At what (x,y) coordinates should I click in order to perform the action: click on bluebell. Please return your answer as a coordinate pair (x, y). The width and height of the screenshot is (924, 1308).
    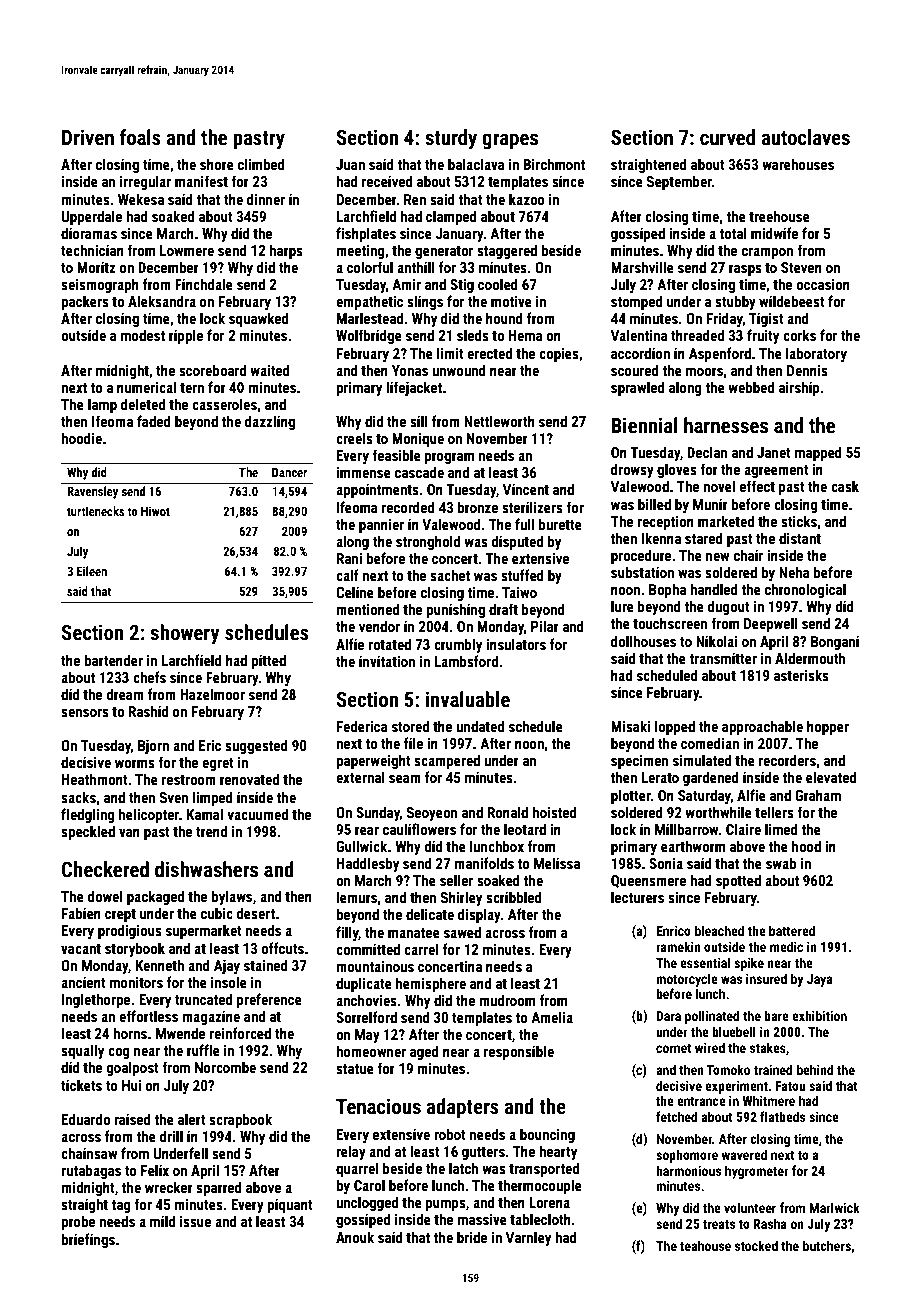
    Looking at the image, I should click on (734, 1031).
